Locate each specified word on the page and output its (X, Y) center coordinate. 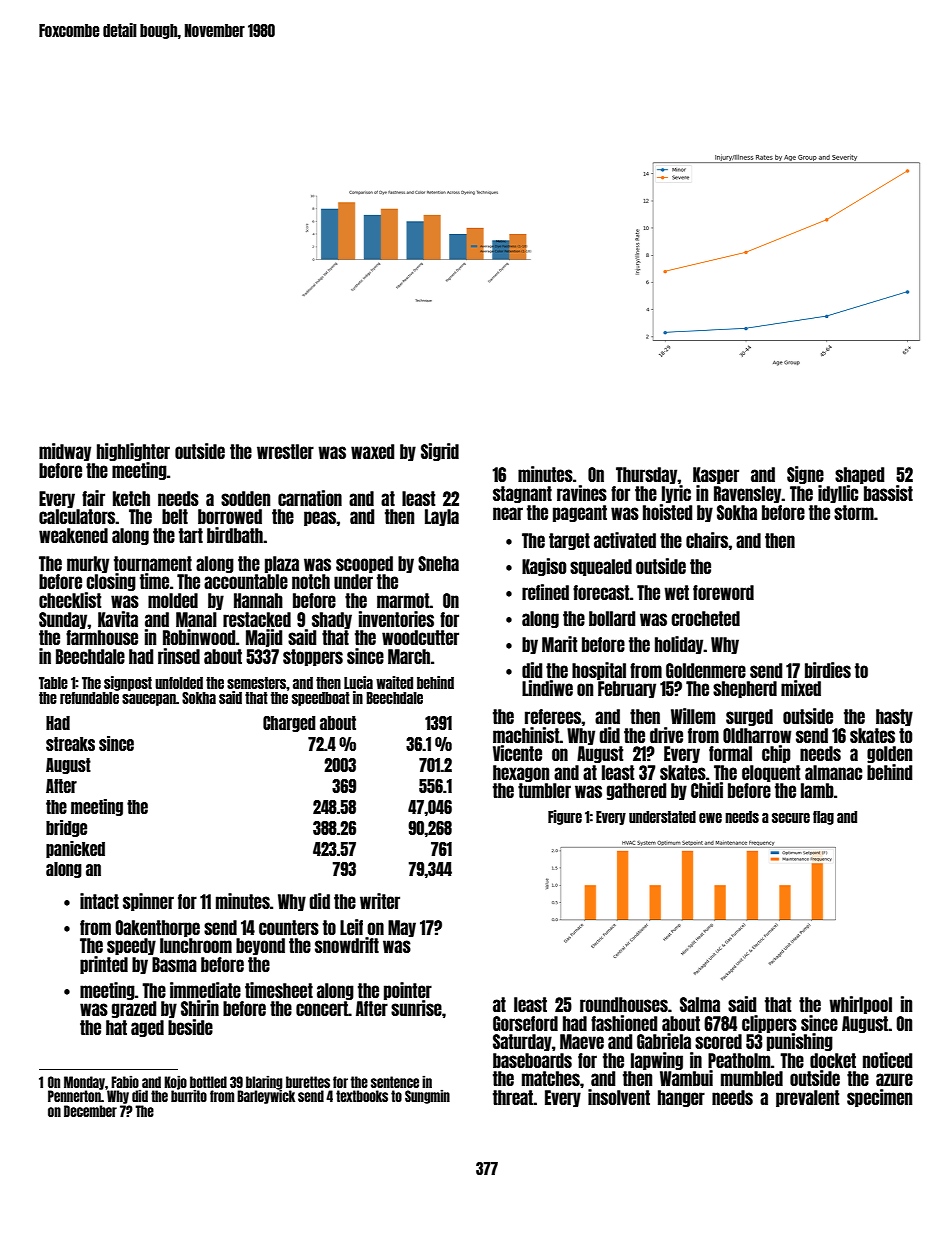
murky (88, 564)
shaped (859, 475)
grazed (134, 1009)
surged (749, 717)
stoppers (313, 657)
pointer (408, 991)
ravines (582, 493)
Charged (289, 724)
